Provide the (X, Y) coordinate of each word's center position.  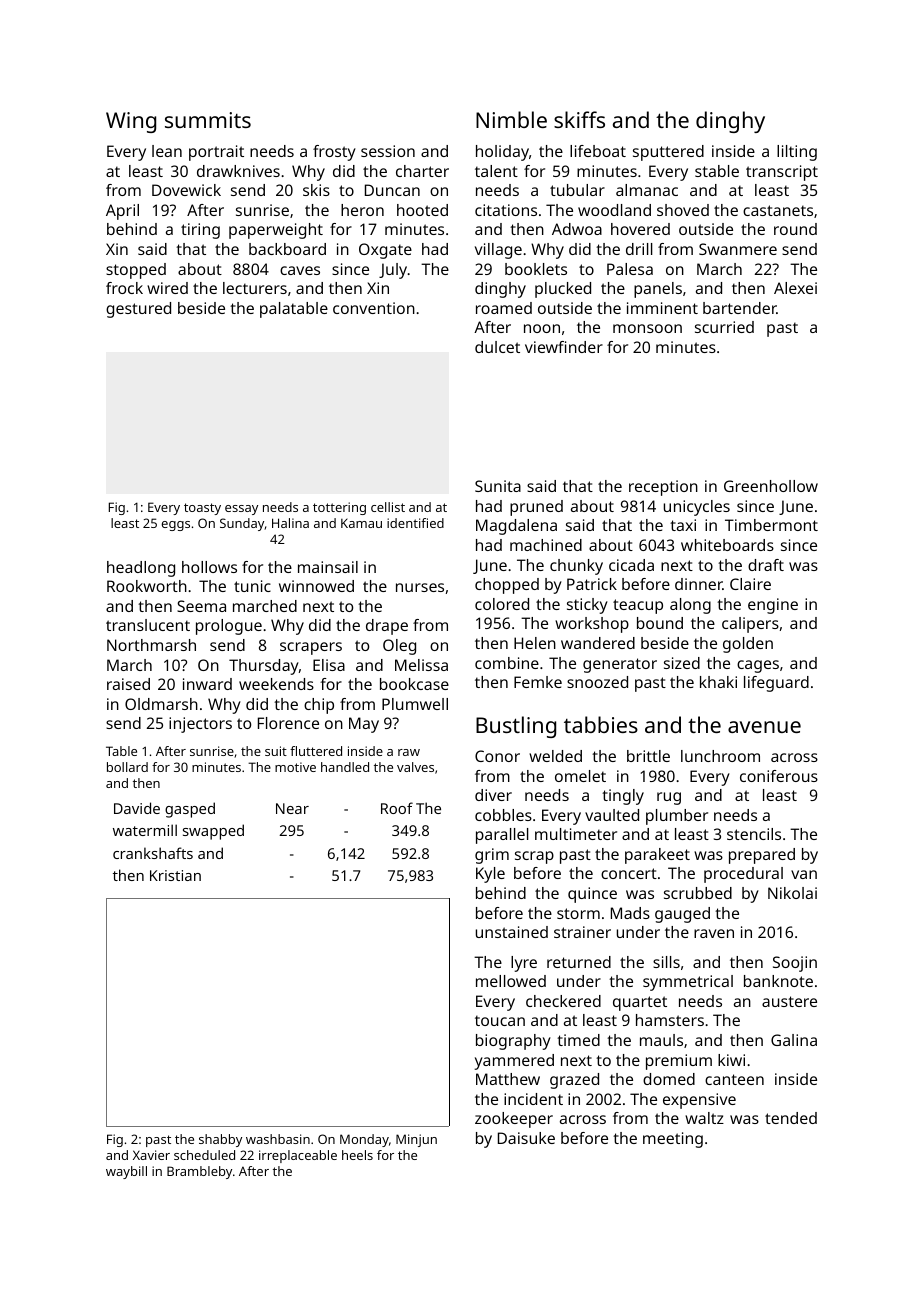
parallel (502, 836)
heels (357, 1155)
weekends (276, 684)
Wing (131, 122)
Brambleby (199, 1172)
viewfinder (564, 347)
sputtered (668, 153)
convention (374, 308)
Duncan (392, 190)
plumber (677, 817)
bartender (740, 308)
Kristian (175, 875)
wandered (598, 643)
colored (502, 604)
